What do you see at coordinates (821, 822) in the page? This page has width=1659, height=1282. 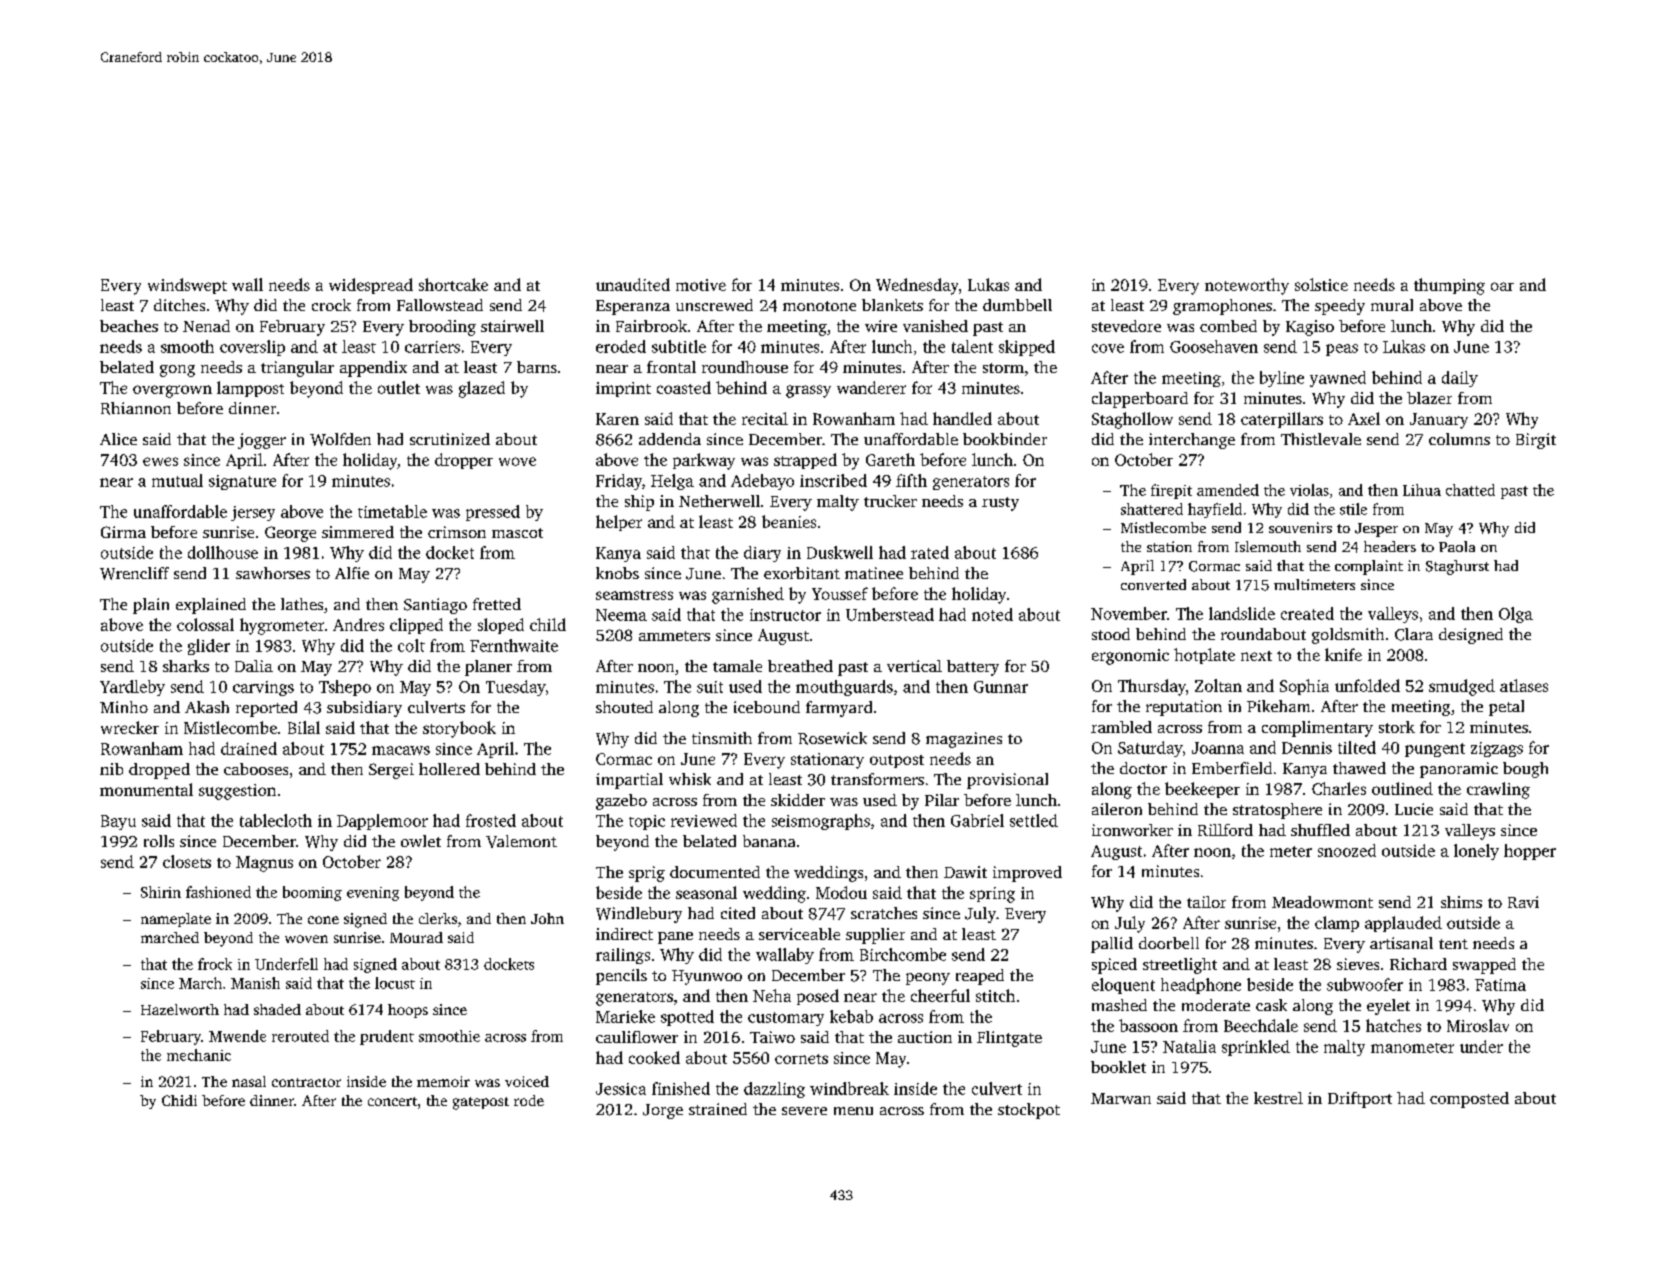 I see `seismographs` at bounding box center [821, 822].
